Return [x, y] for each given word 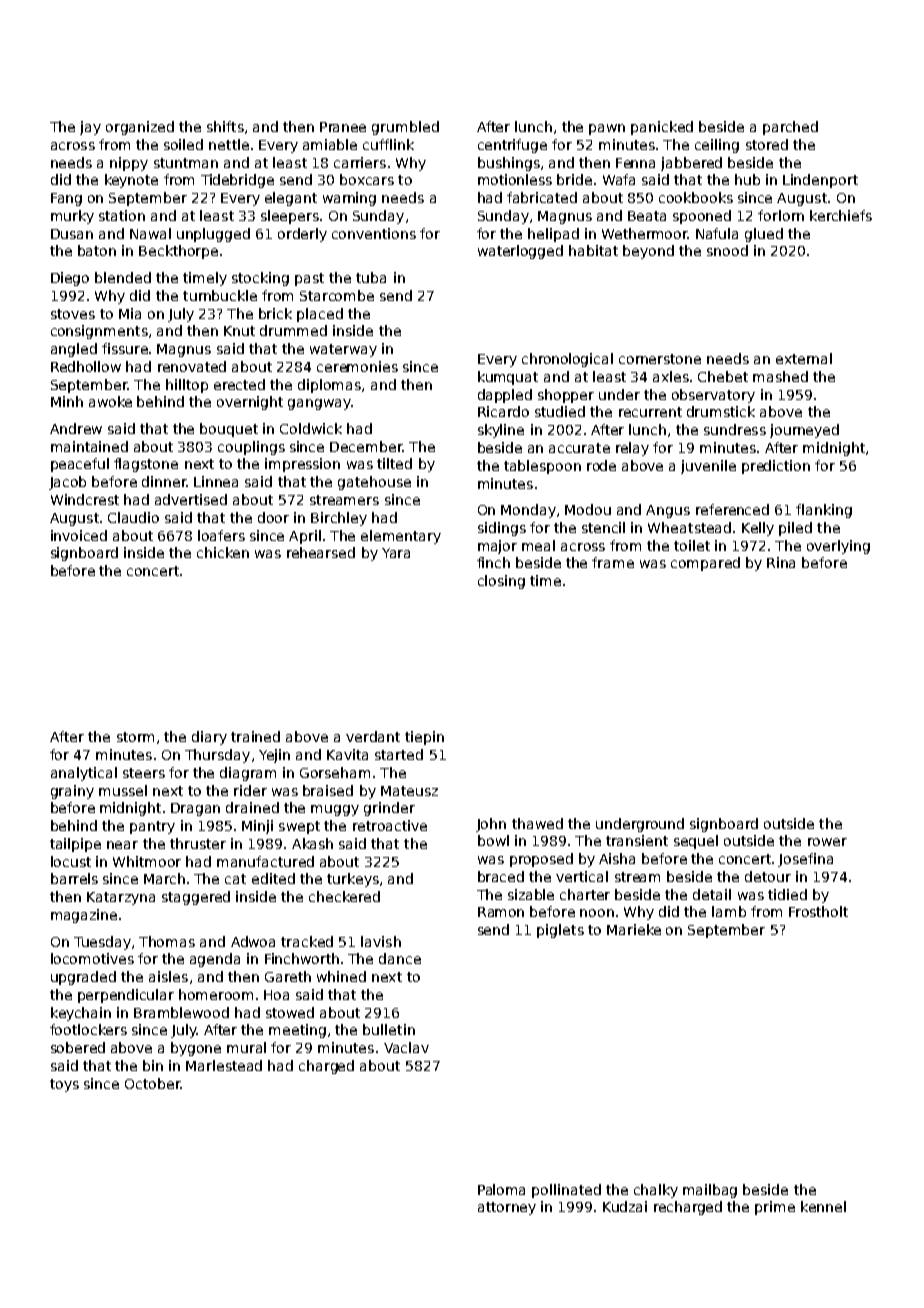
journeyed [804, 431]
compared [705, 564]
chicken [223, 552]
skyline [501, 431]
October [153, 1083]
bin [153, 1065]
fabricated [542, 197]
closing [501, 582]
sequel [696, 842]
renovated [192, 366]
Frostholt [818, 911]
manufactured [265, 861]
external [804, 358]
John [491, 825]
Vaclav [406, 1047]
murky [72, 217]
